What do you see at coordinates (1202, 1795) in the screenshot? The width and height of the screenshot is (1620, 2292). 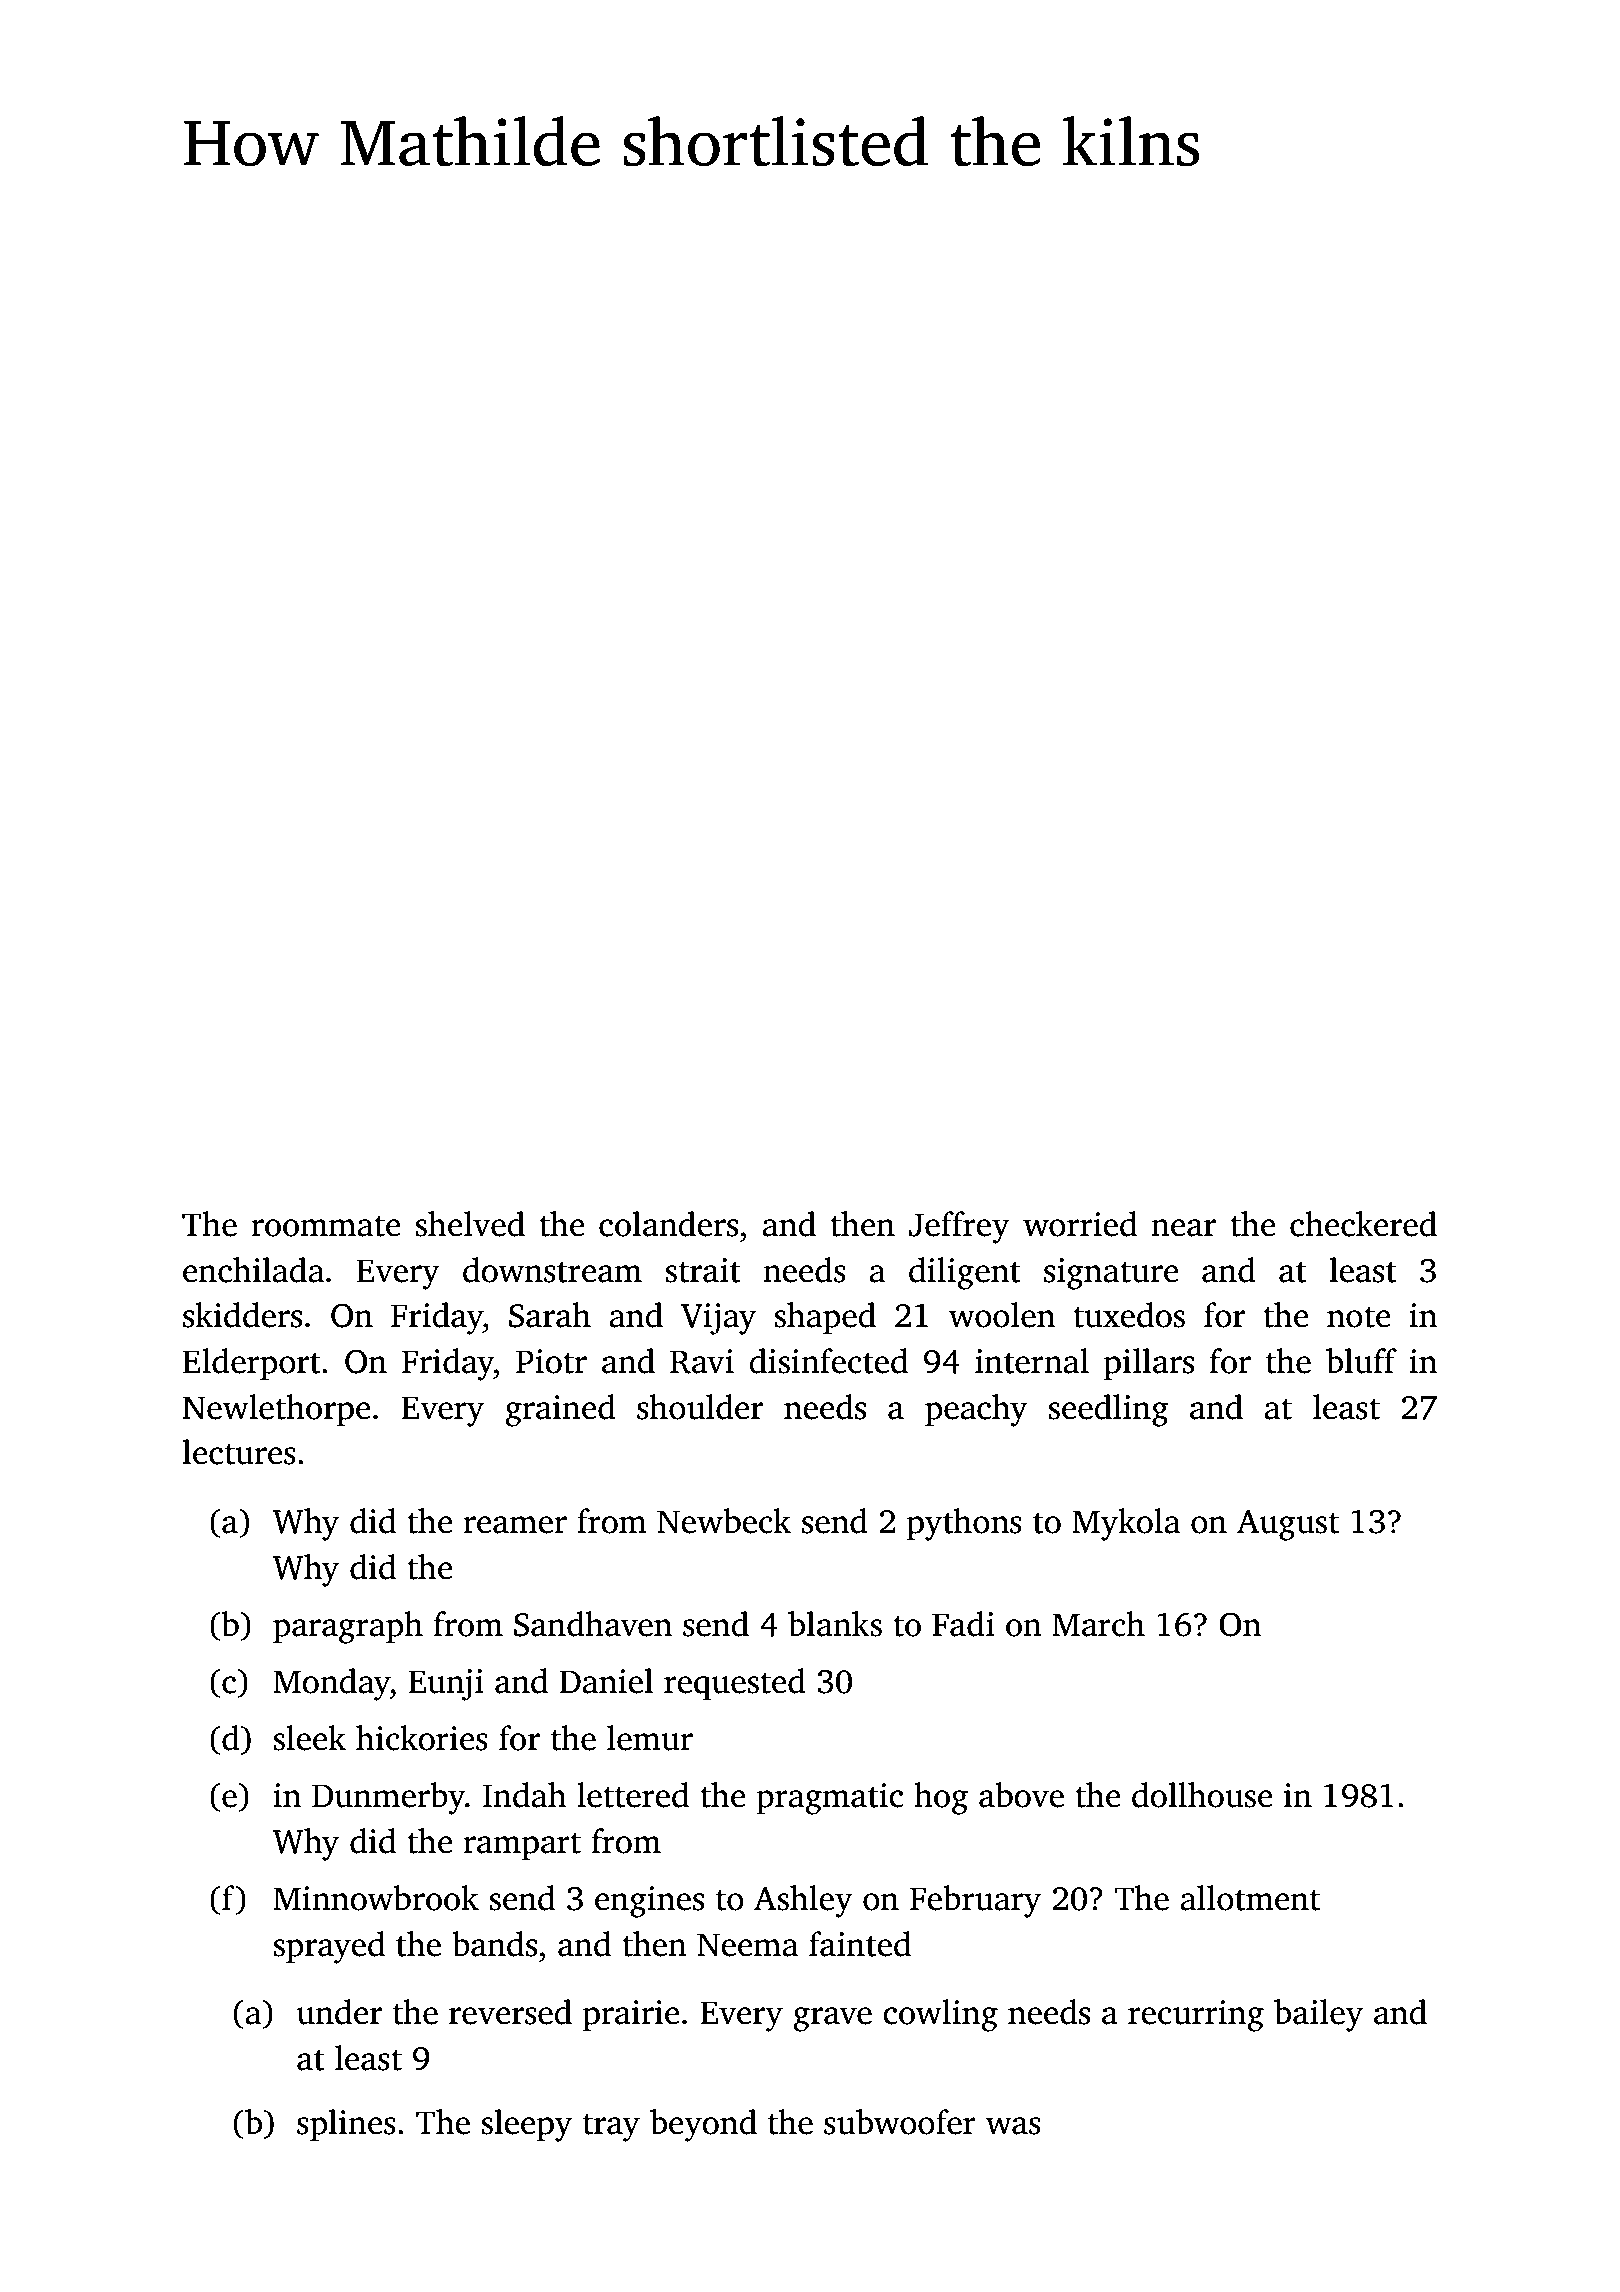 I see `dollhouse` at bounding box center [1202, 1795].
